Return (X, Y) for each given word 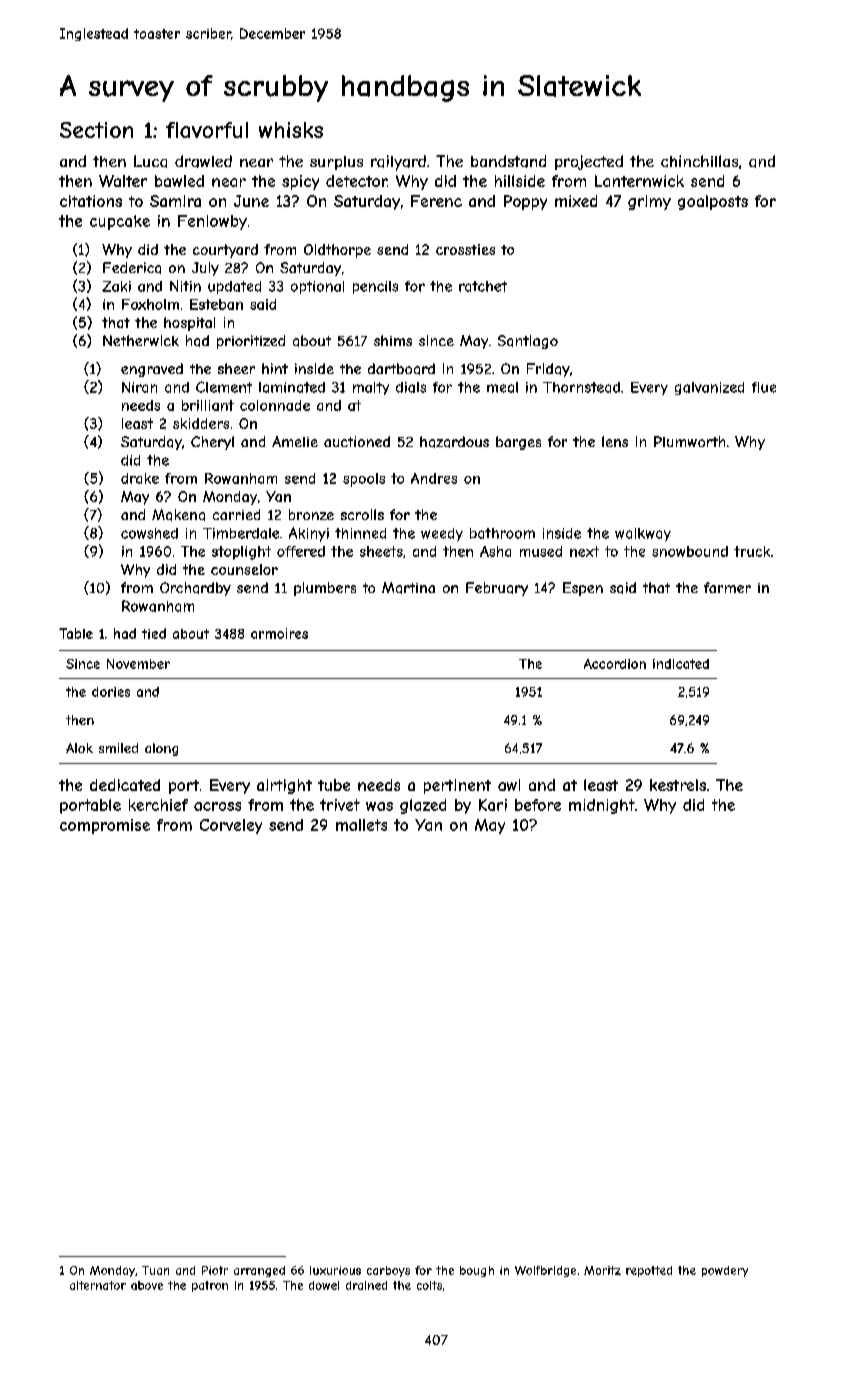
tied (154, 633)
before (538, 805)
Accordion (615, 664)
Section (96, 130)
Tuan (155, 1270)
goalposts (713, 202)
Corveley (231, 826)
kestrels (678, 785)
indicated (681, 664)
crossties (465, 249)
